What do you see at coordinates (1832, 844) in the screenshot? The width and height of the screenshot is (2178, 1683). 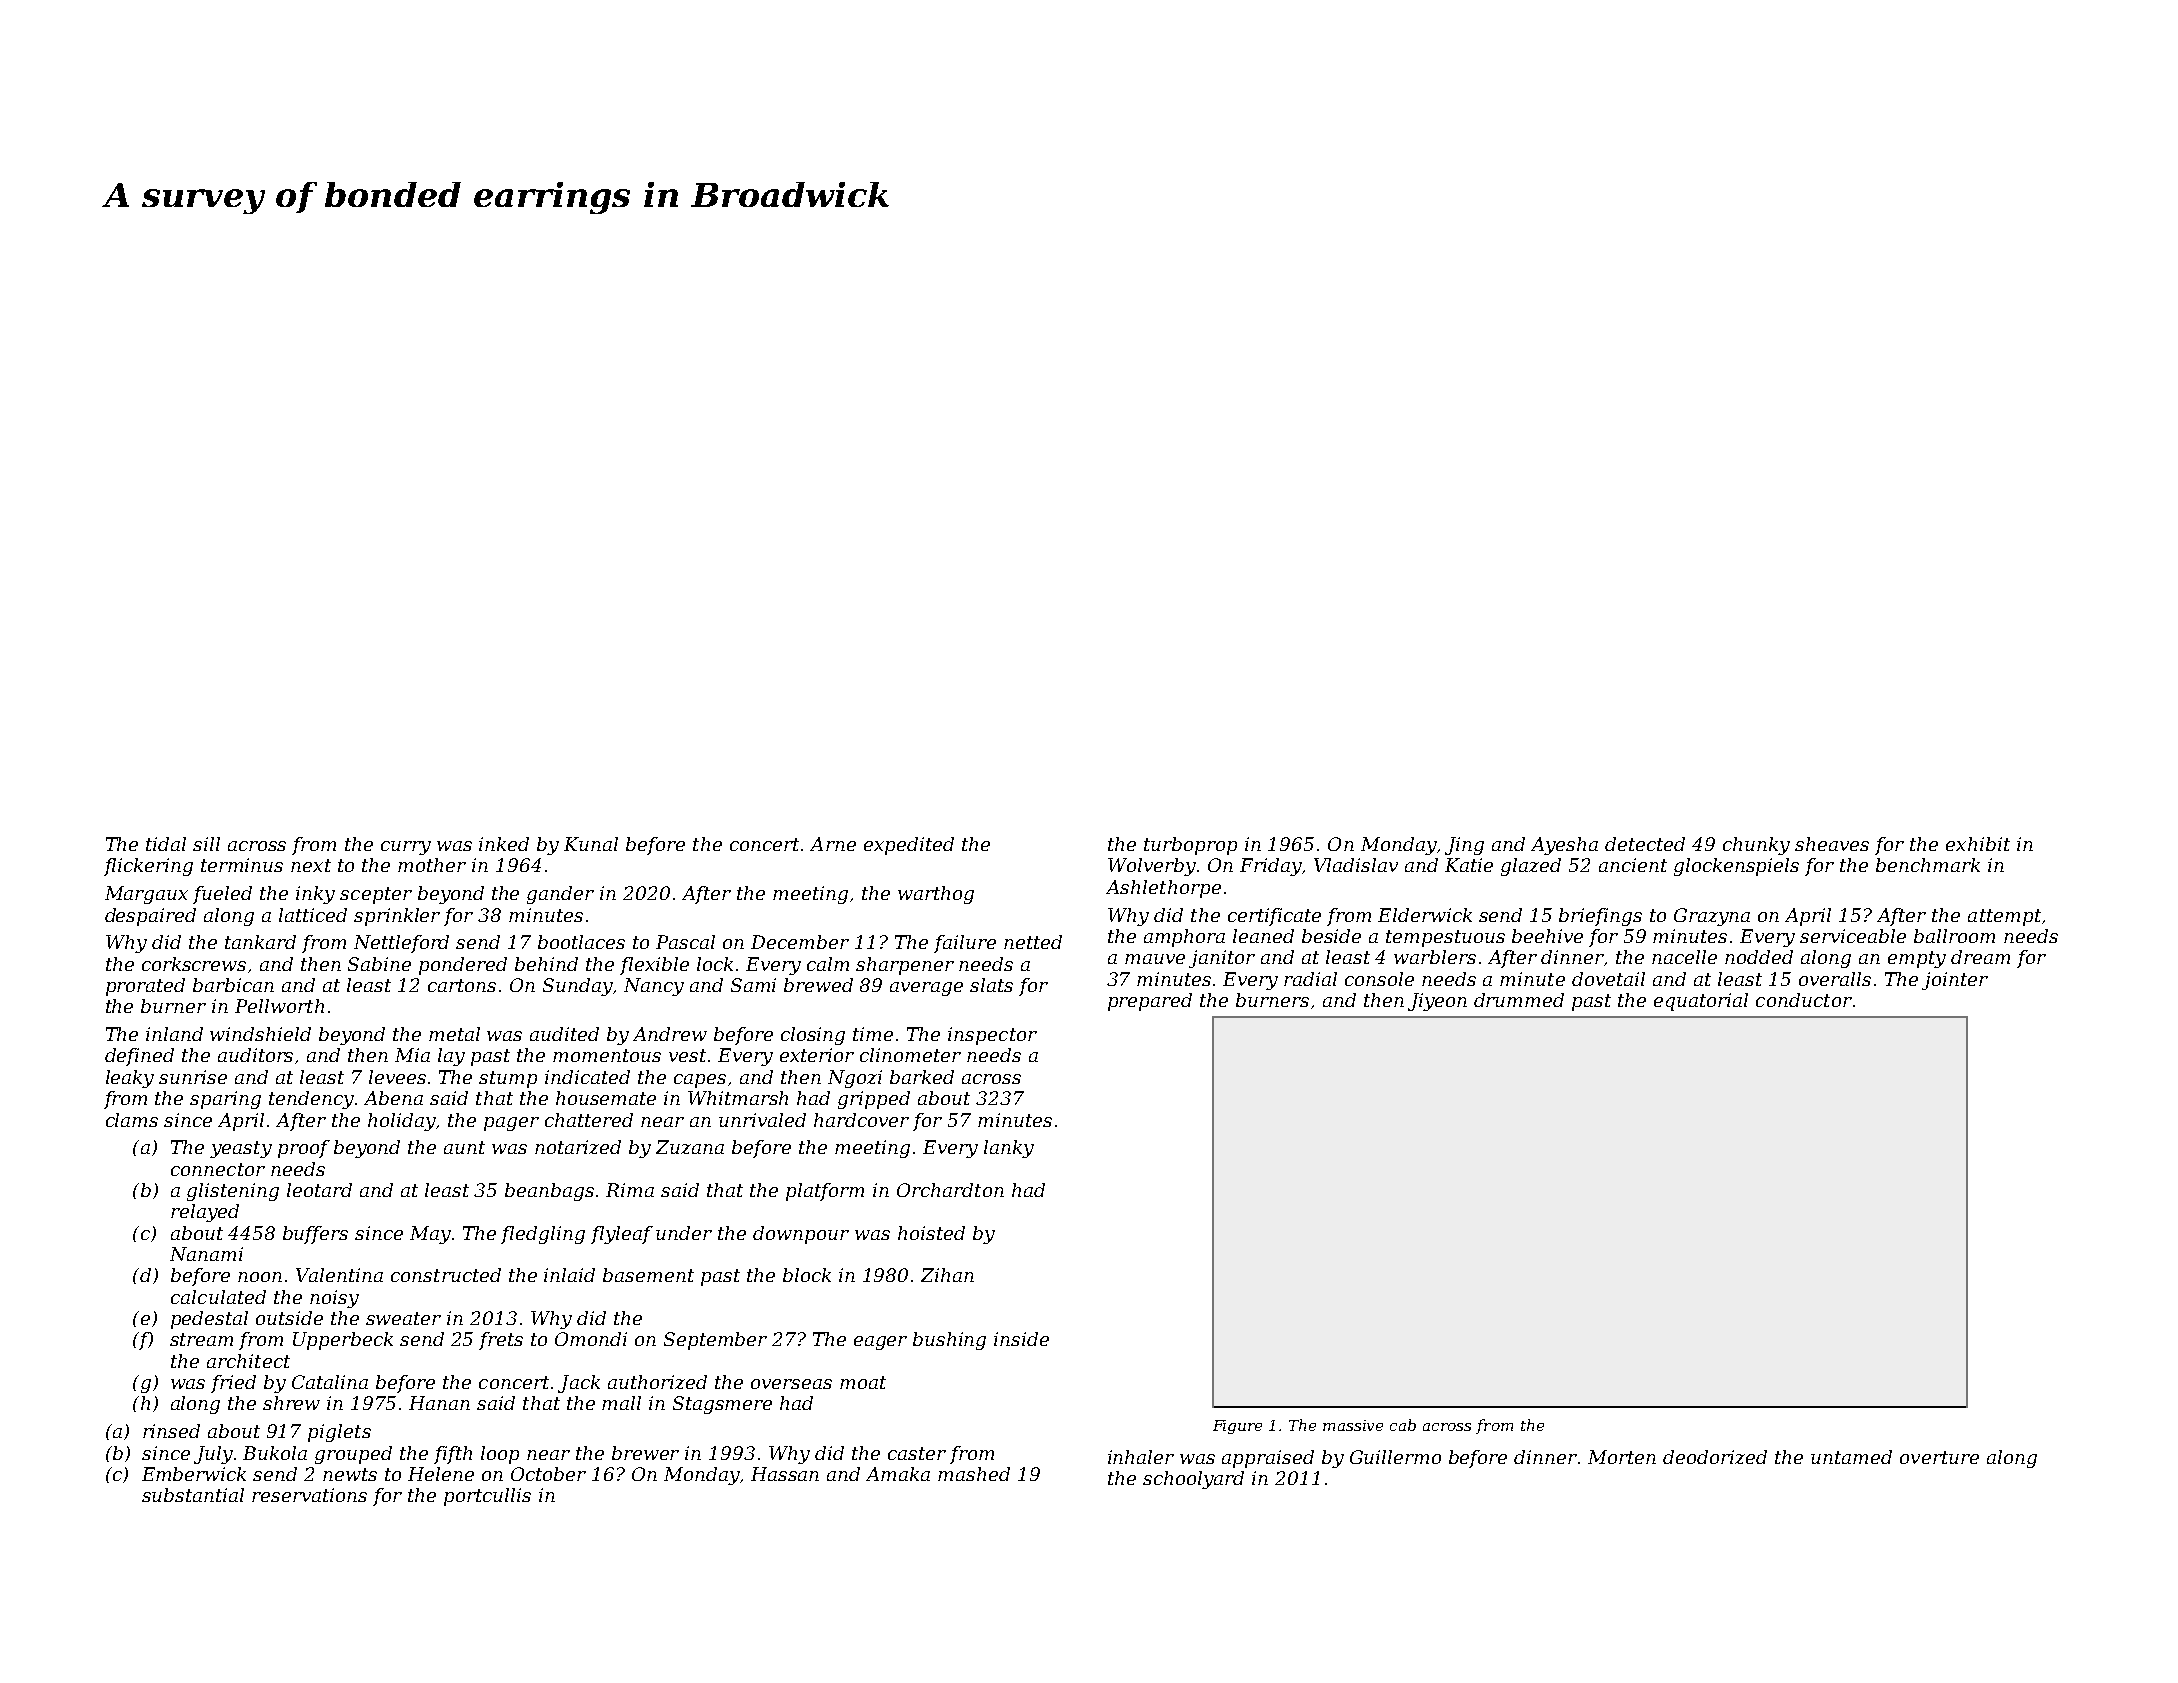 I see `sheaves` at bounding box center [1832, 844].
